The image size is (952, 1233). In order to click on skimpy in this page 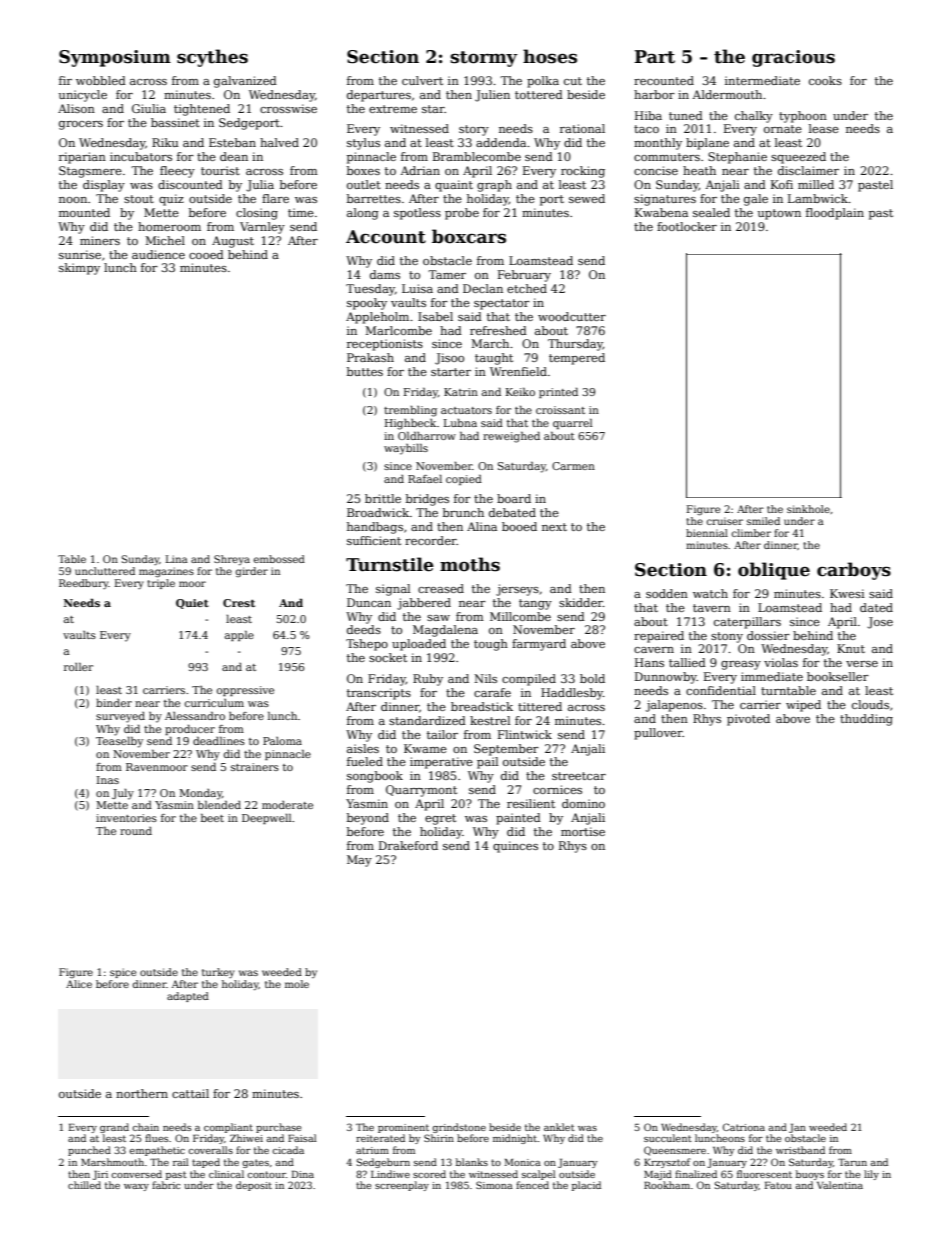, I will do `click(79, 269)`.
